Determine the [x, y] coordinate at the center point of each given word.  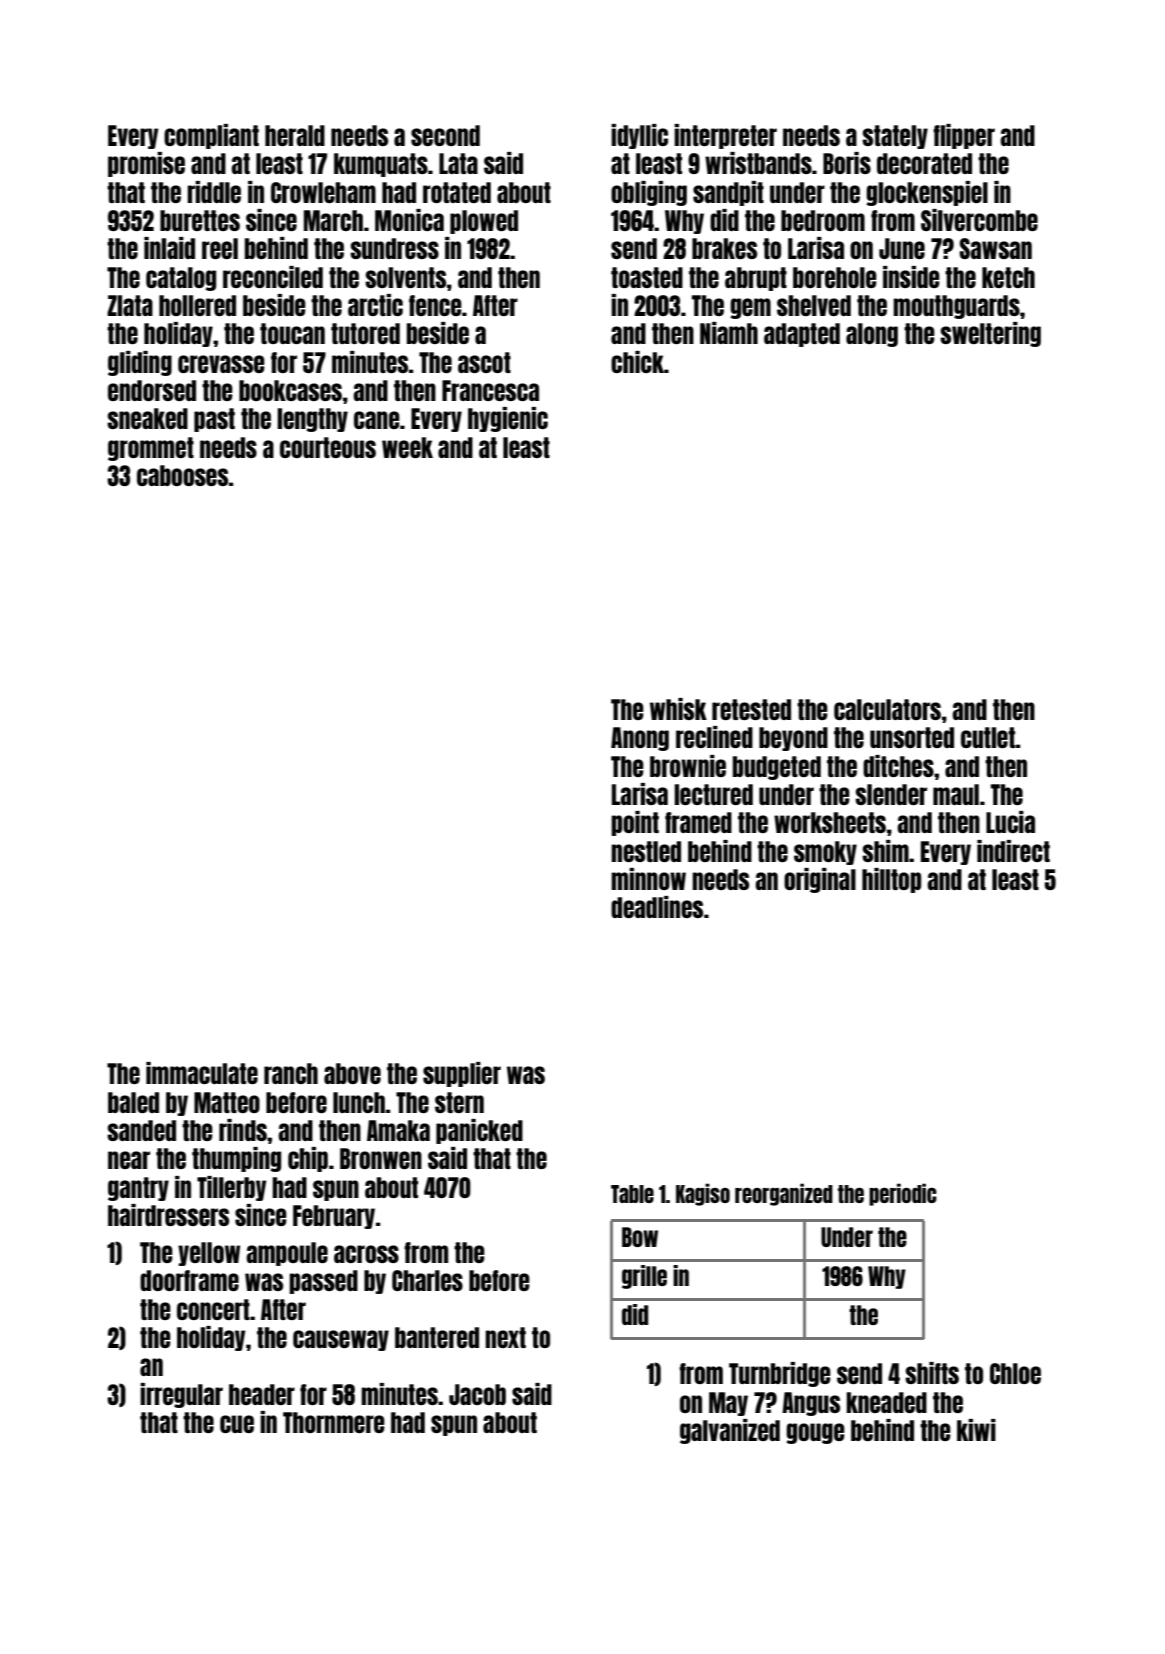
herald [295, 135]
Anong [640, 739]
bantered [437, 1337]
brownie [688, 766]
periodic [903, 1194]
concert [213, 1309]
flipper [964, 136]
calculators [887, 709]
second [445, 135]
